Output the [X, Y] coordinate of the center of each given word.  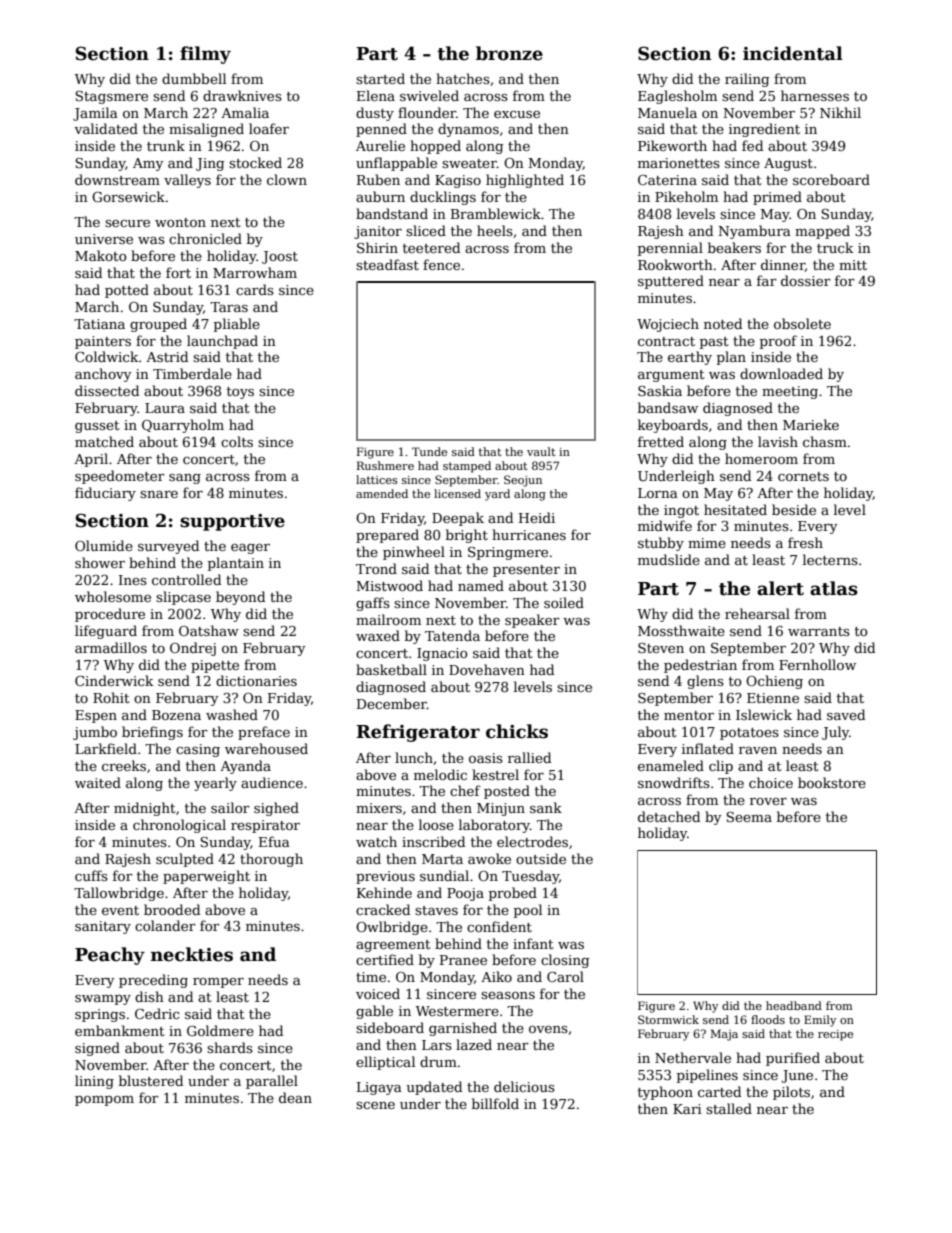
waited [98, 782]
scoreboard [831, 179]
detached [669, 816]
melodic [440, 774]
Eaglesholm [677, 97]
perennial [670, 249]
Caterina [667, 180]
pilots [791, 1093]
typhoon [665, 1093]
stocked [255, 162]
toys [240, 393]
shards [230, 1047]
